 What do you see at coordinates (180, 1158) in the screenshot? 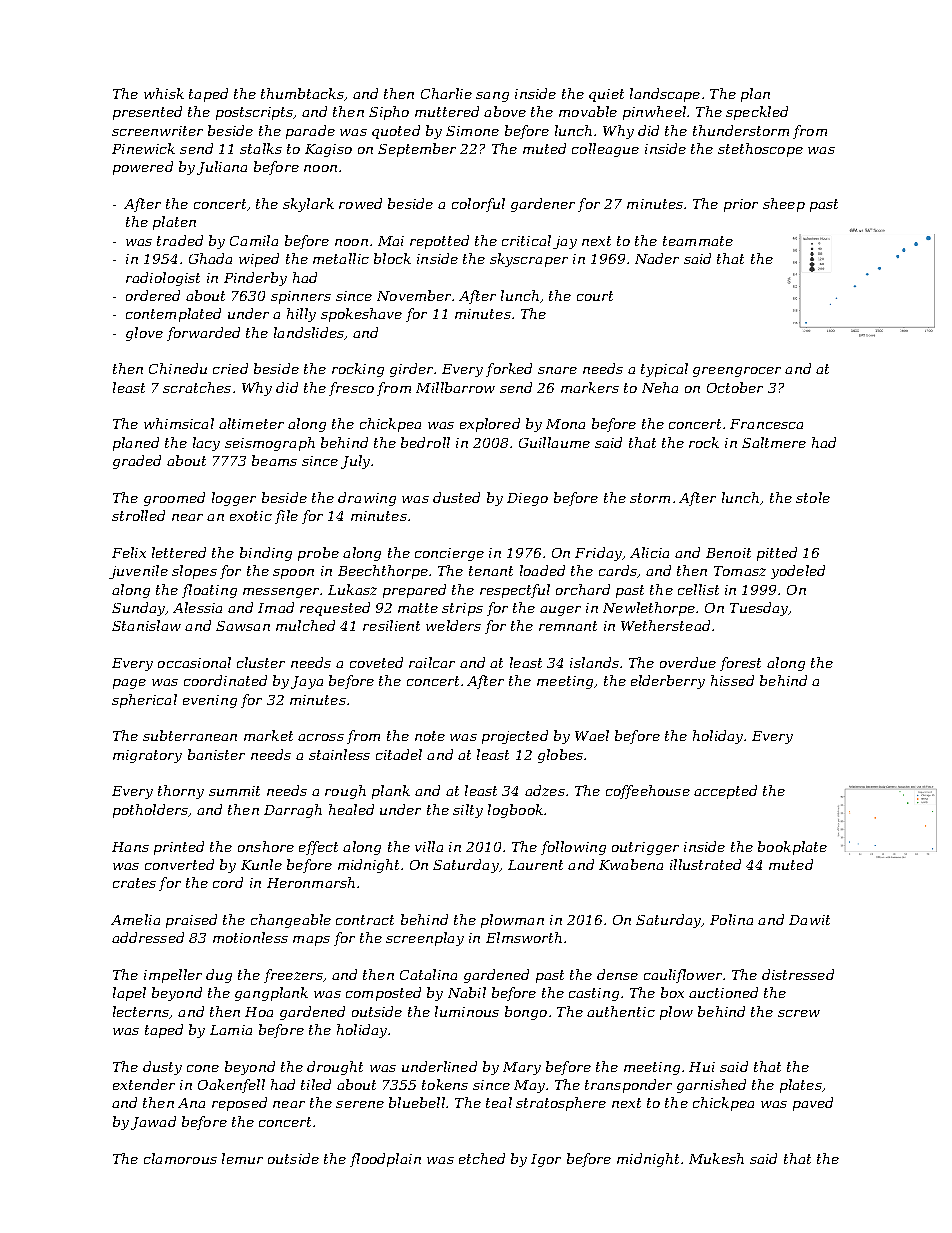
I see `clamorous` at bounding box center [180, 1158].
